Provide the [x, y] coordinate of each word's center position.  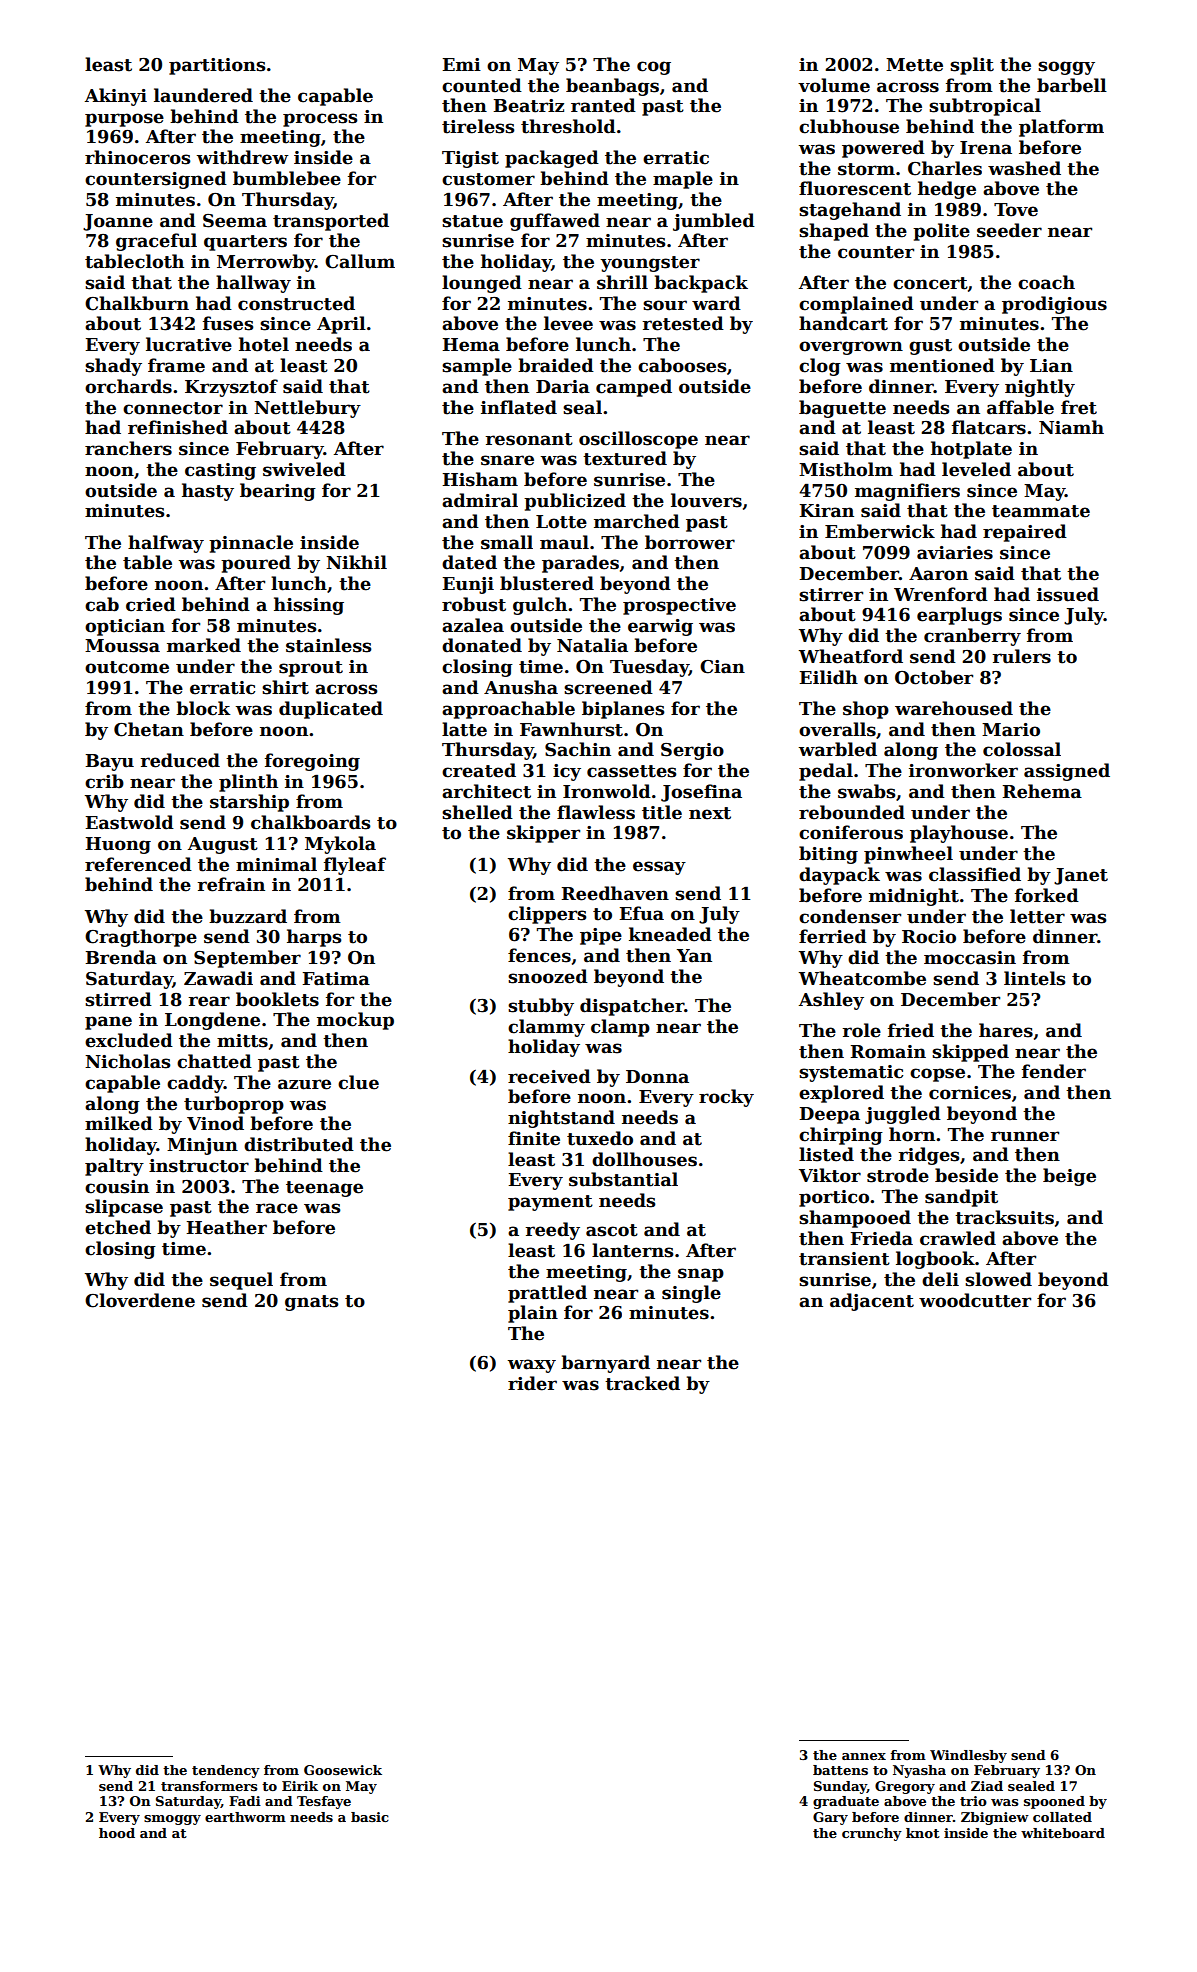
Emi [461, 64]
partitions [217, 66]
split [972, 66]
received [549, 1076]
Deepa [829, 1115]
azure [304, 1084]
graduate [846, 1802]
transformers [209, 1786]
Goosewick [343, 1770]
